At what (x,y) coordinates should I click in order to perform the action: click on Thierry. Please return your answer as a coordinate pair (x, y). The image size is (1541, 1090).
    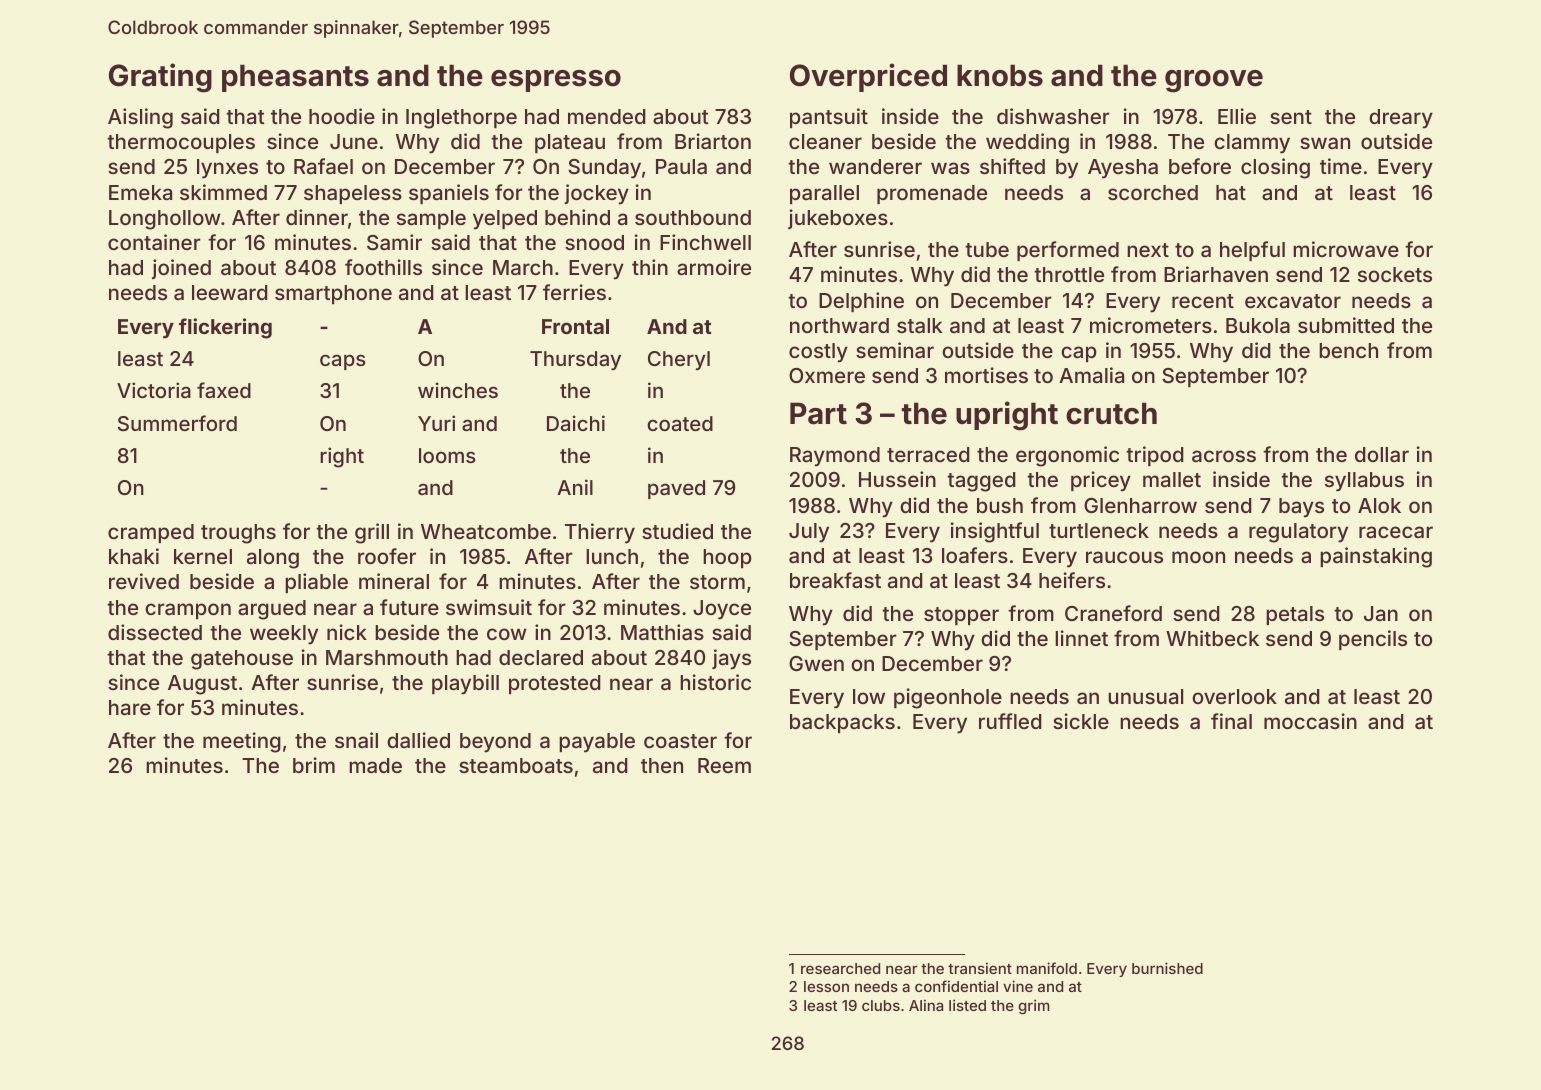
    Looking at the image, I should click on (600, 533).
